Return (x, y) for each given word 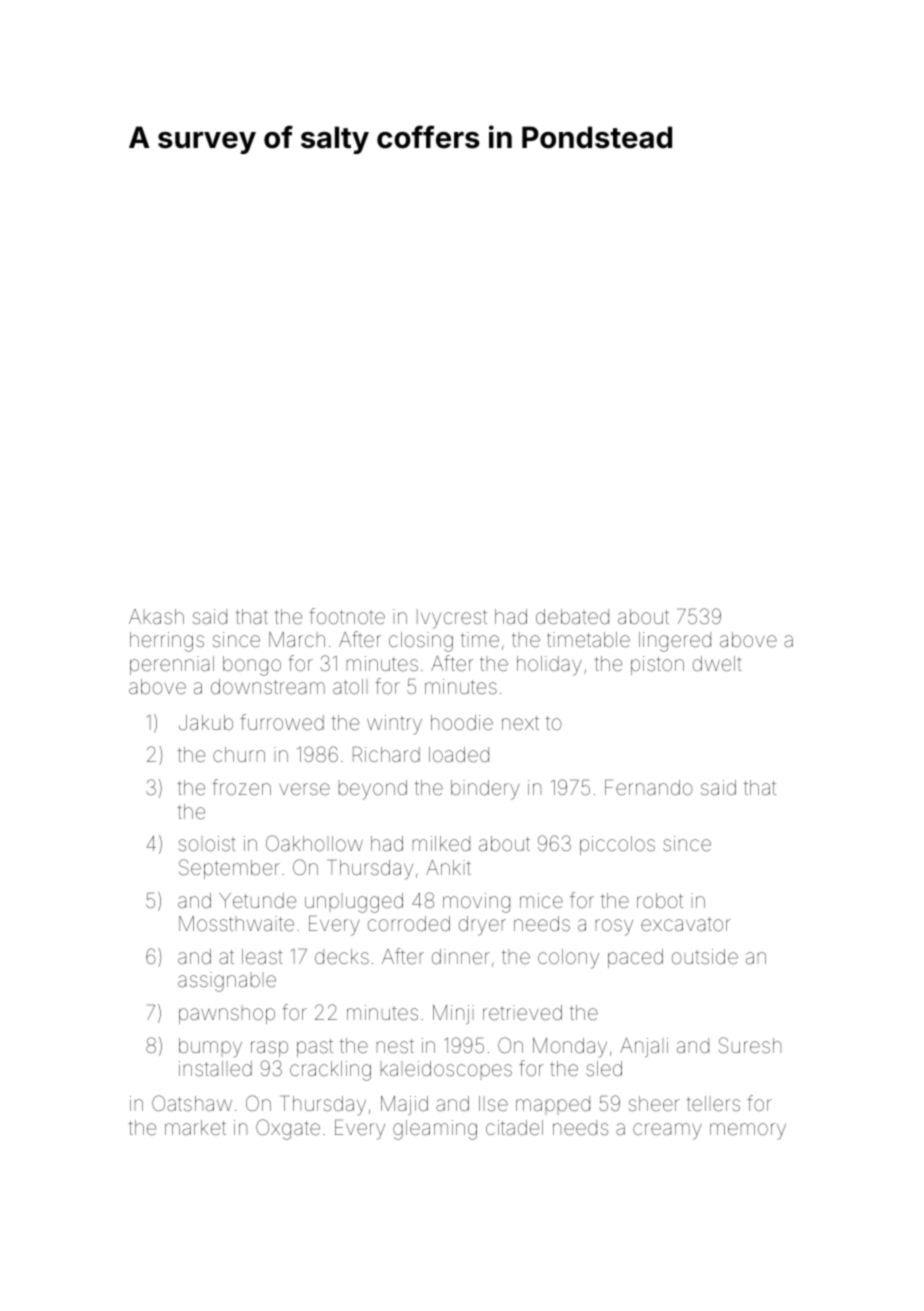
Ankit (448, 867)
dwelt (717, 663)
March (297, 639)
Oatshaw (192, 1103)
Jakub (206, 722)
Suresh (750, 1045)
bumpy (210, 1048)
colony (568, 959)
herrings (167, 642)
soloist (207, 843)
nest (395, 1046)
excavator (686, 924)
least (262, 956)
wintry (394, 725)
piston (657, 665)
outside (705, 956)
